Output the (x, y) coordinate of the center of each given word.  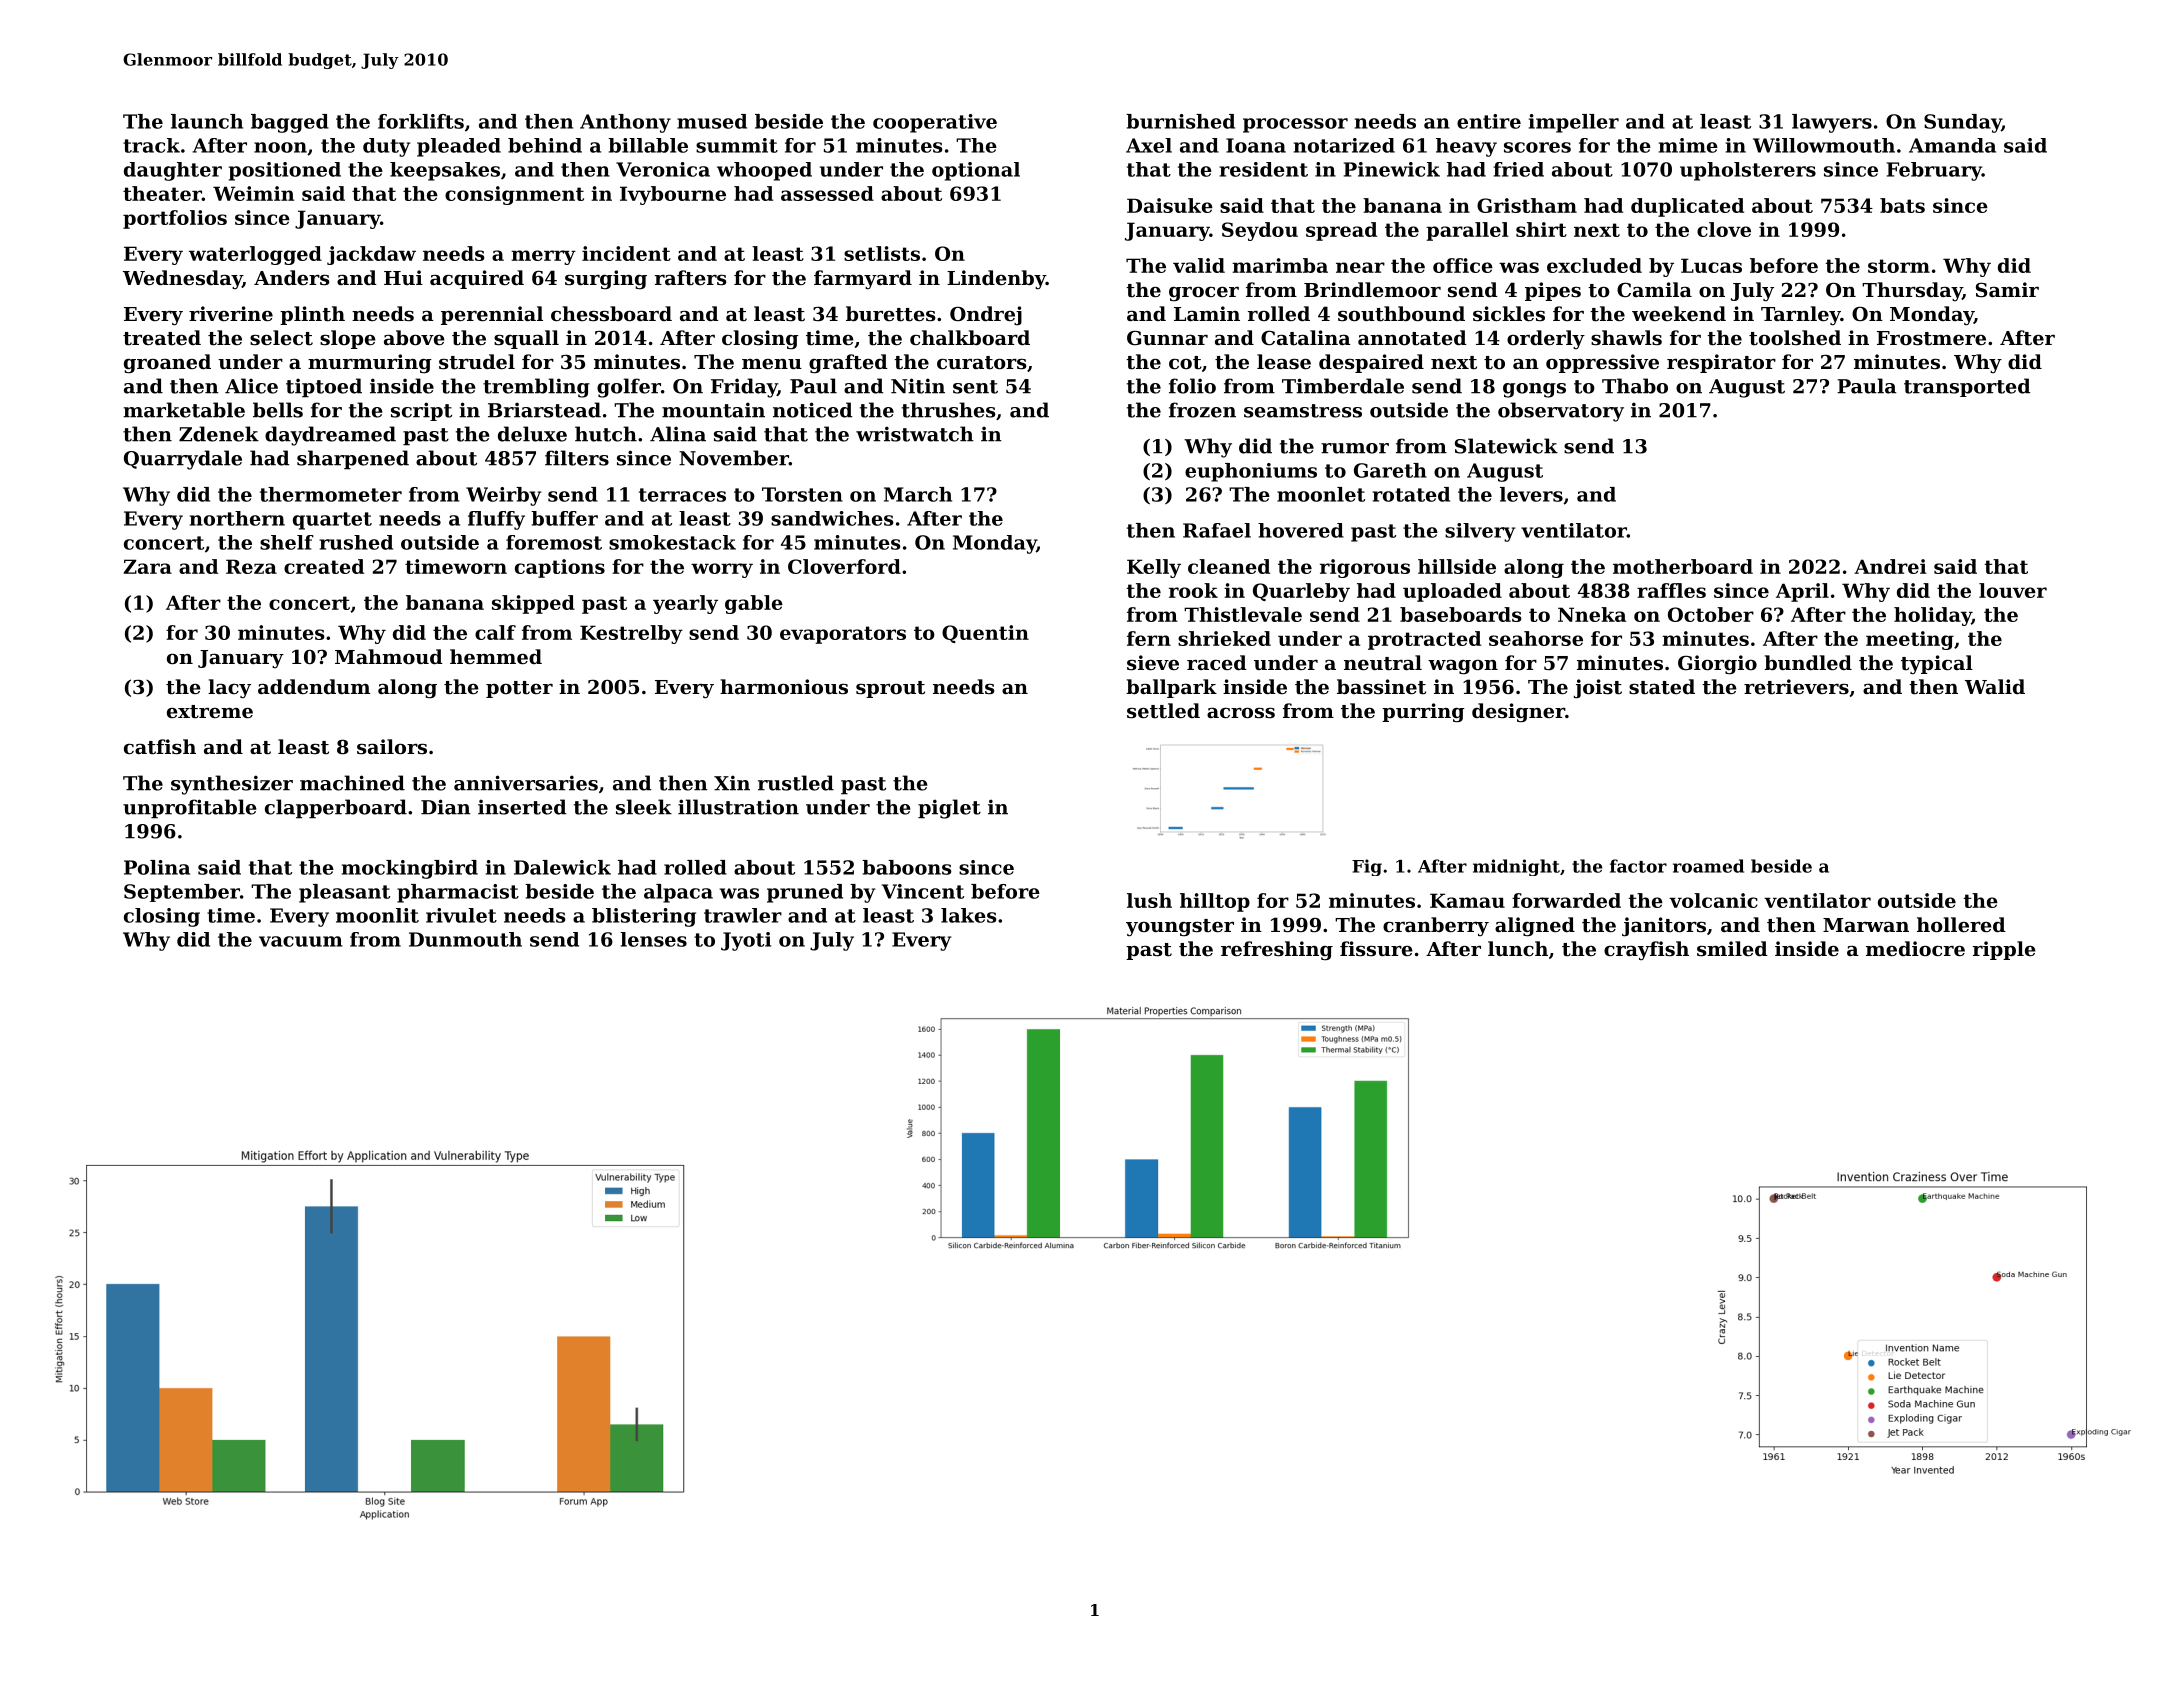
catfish (160, 747)
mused (712, 121)
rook (1193, 590)
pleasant (344, 893)
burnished (1180, 121)
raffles (1671, 590)
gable (754, 604)
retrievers (1796, 687)
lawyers (1832, 123)
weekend (1679, 313)
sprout (890, 689)
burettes (890, 314)
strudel (477, 362)
